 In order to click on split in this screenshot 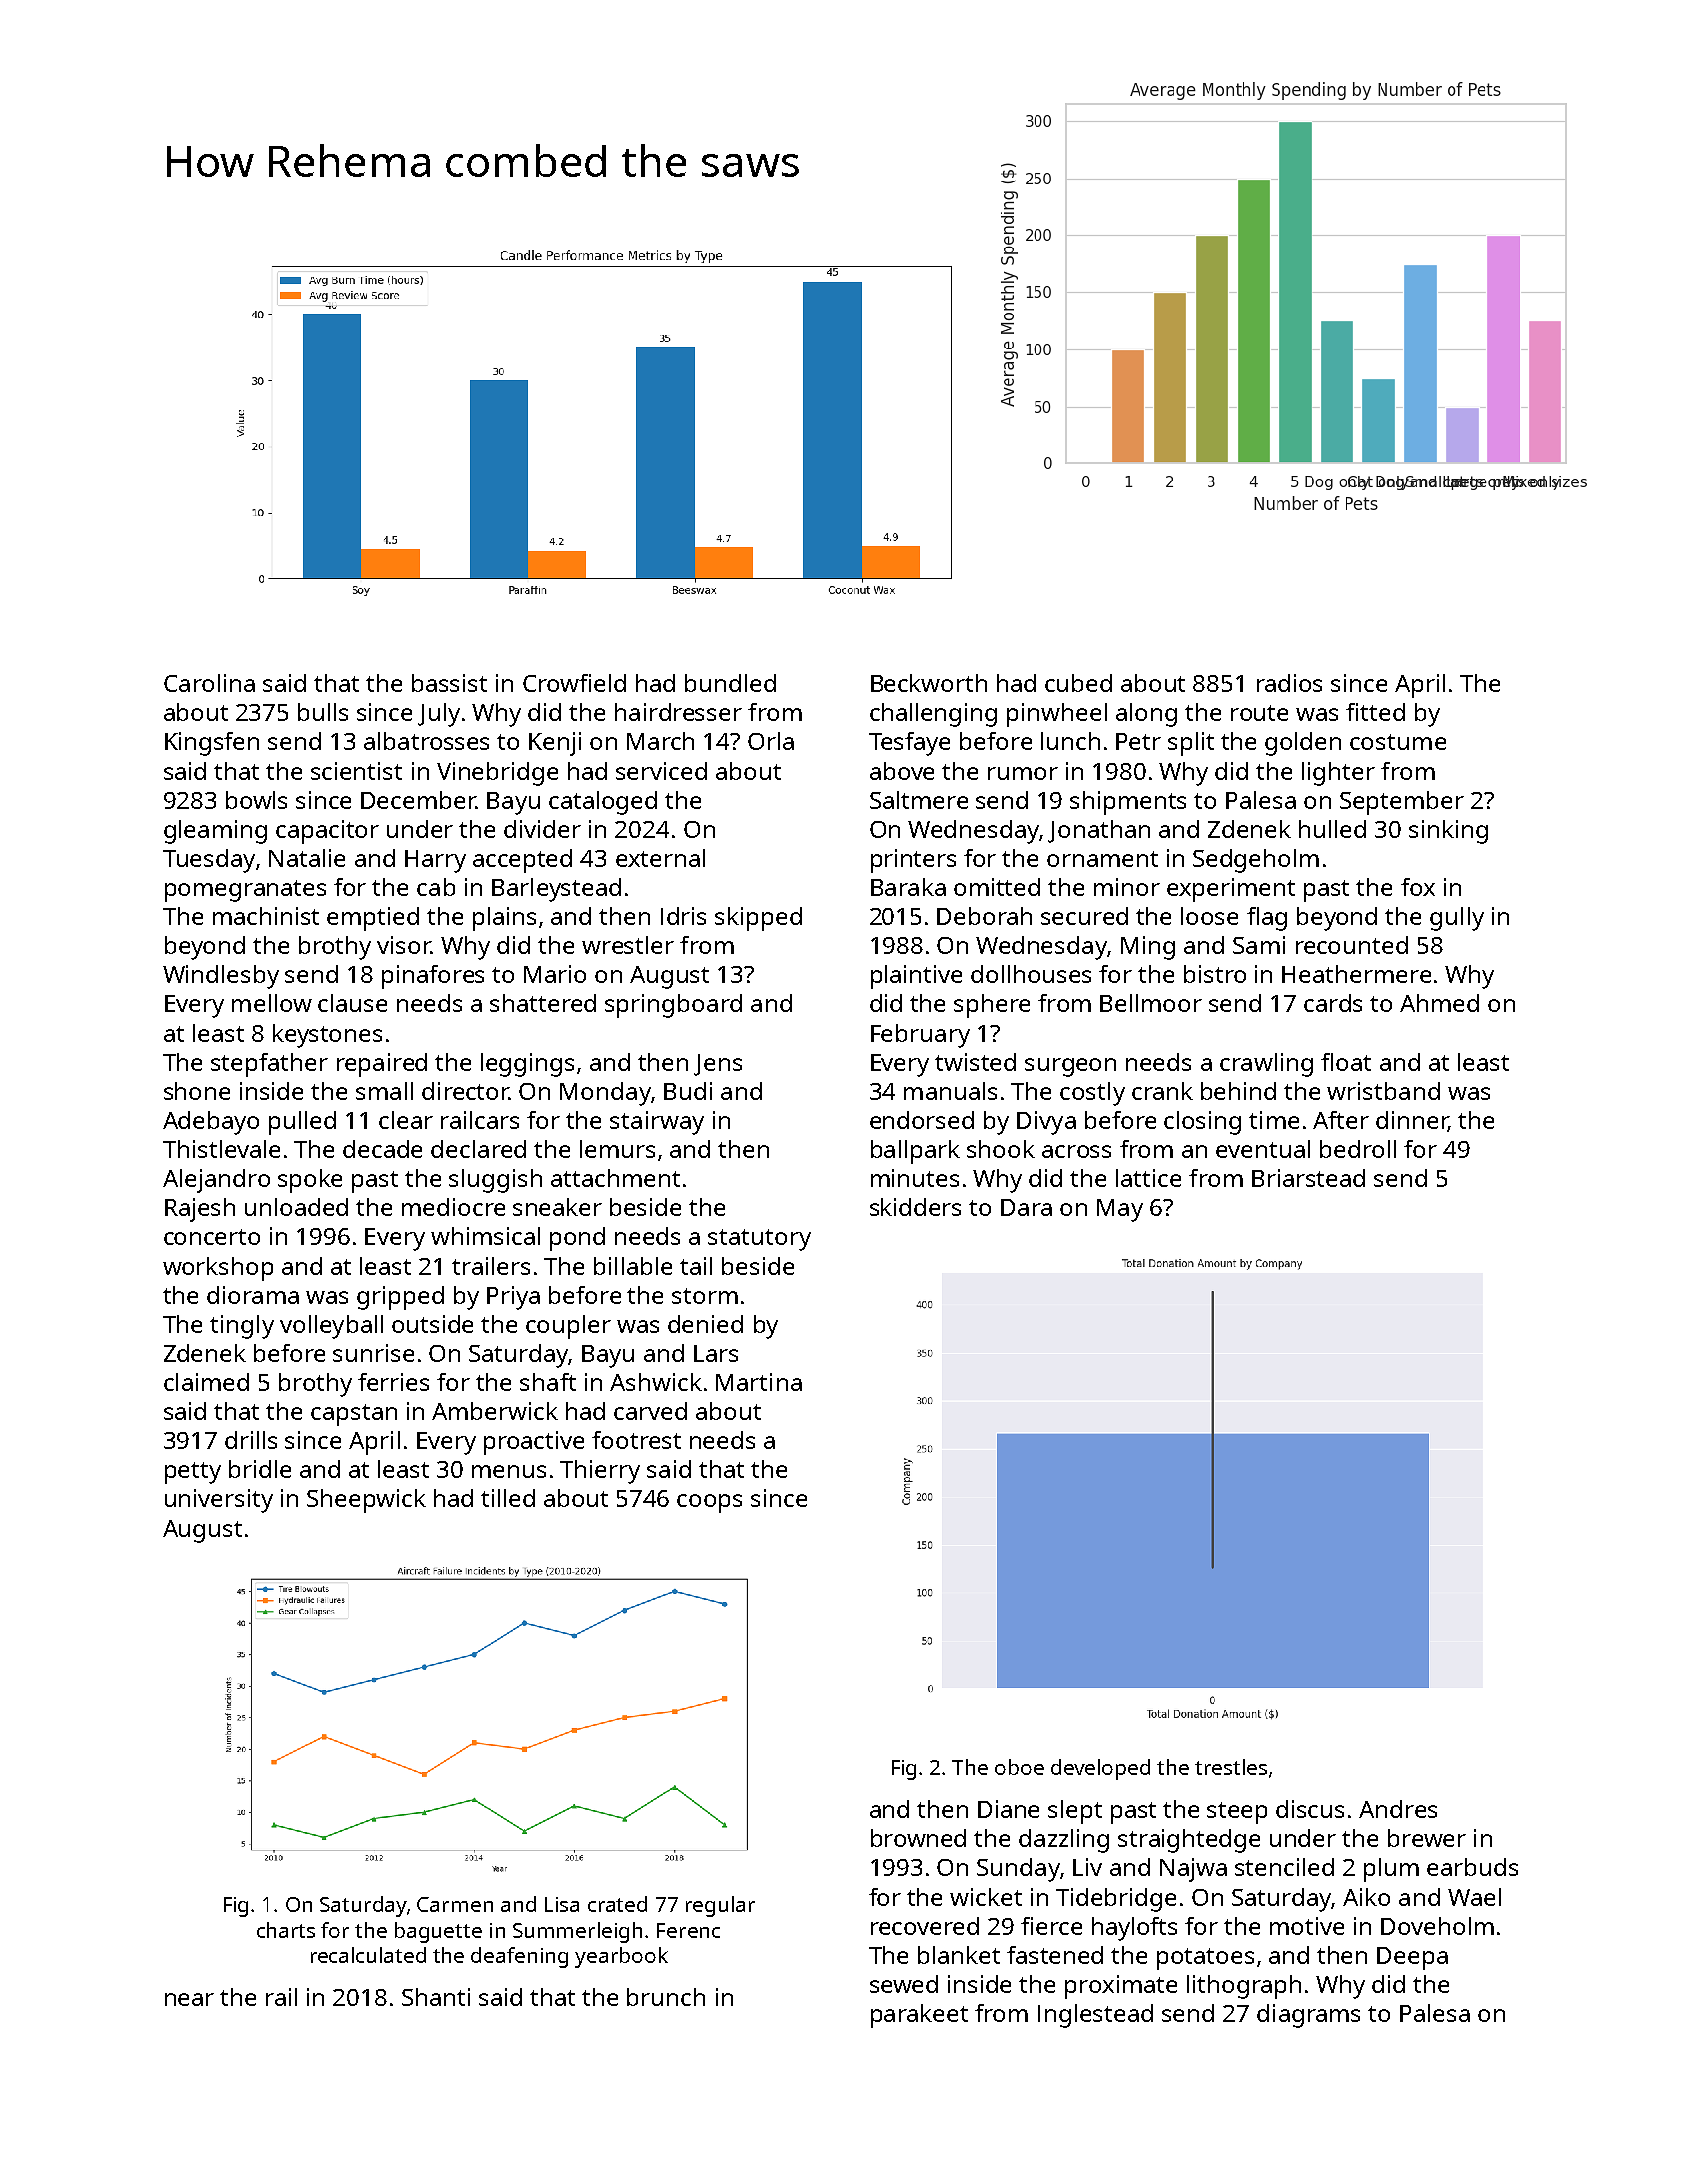, I will do `click(1191, 744)`.
